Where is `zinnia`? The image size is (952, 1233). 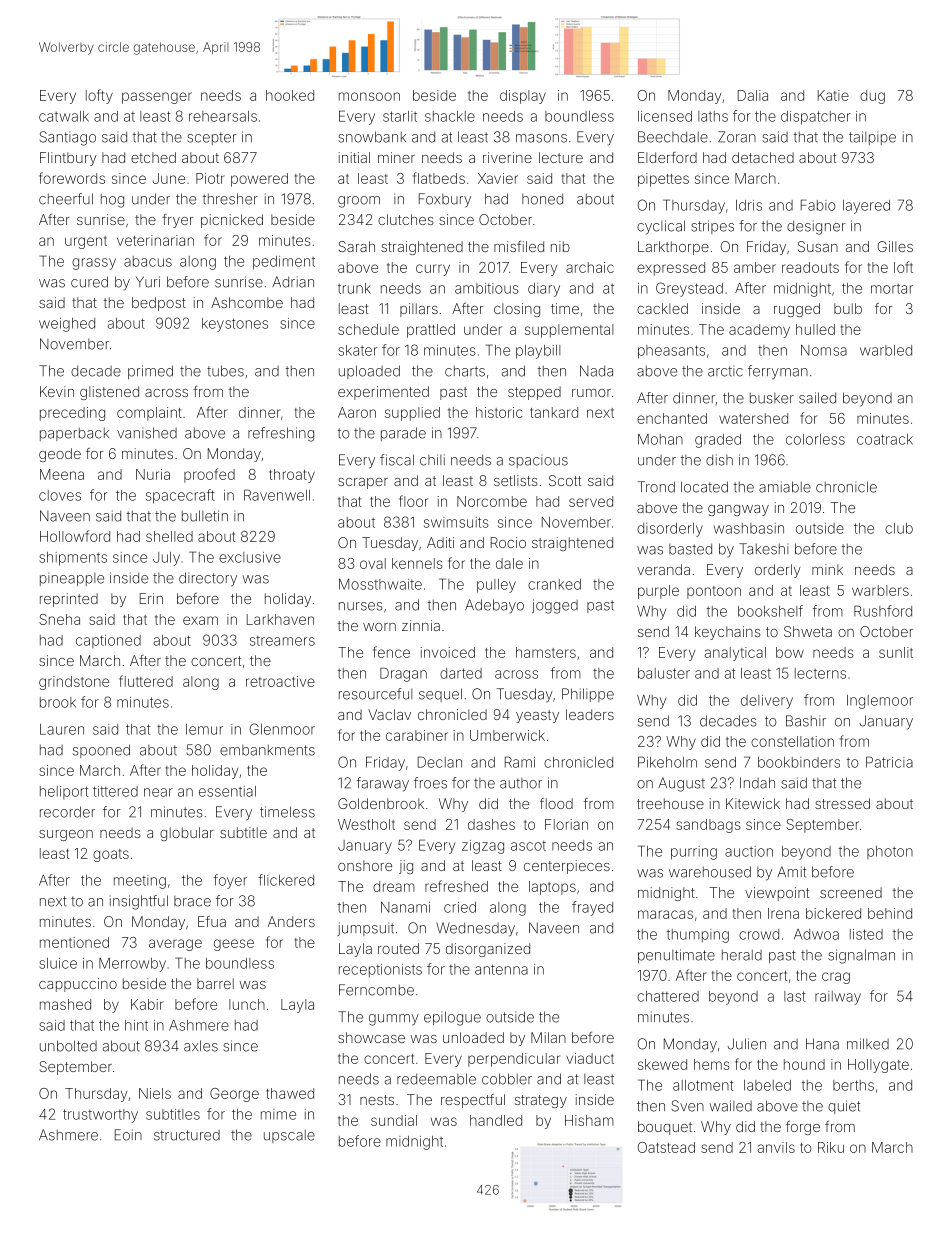
zinnia is located at coordinates (421, 625).
